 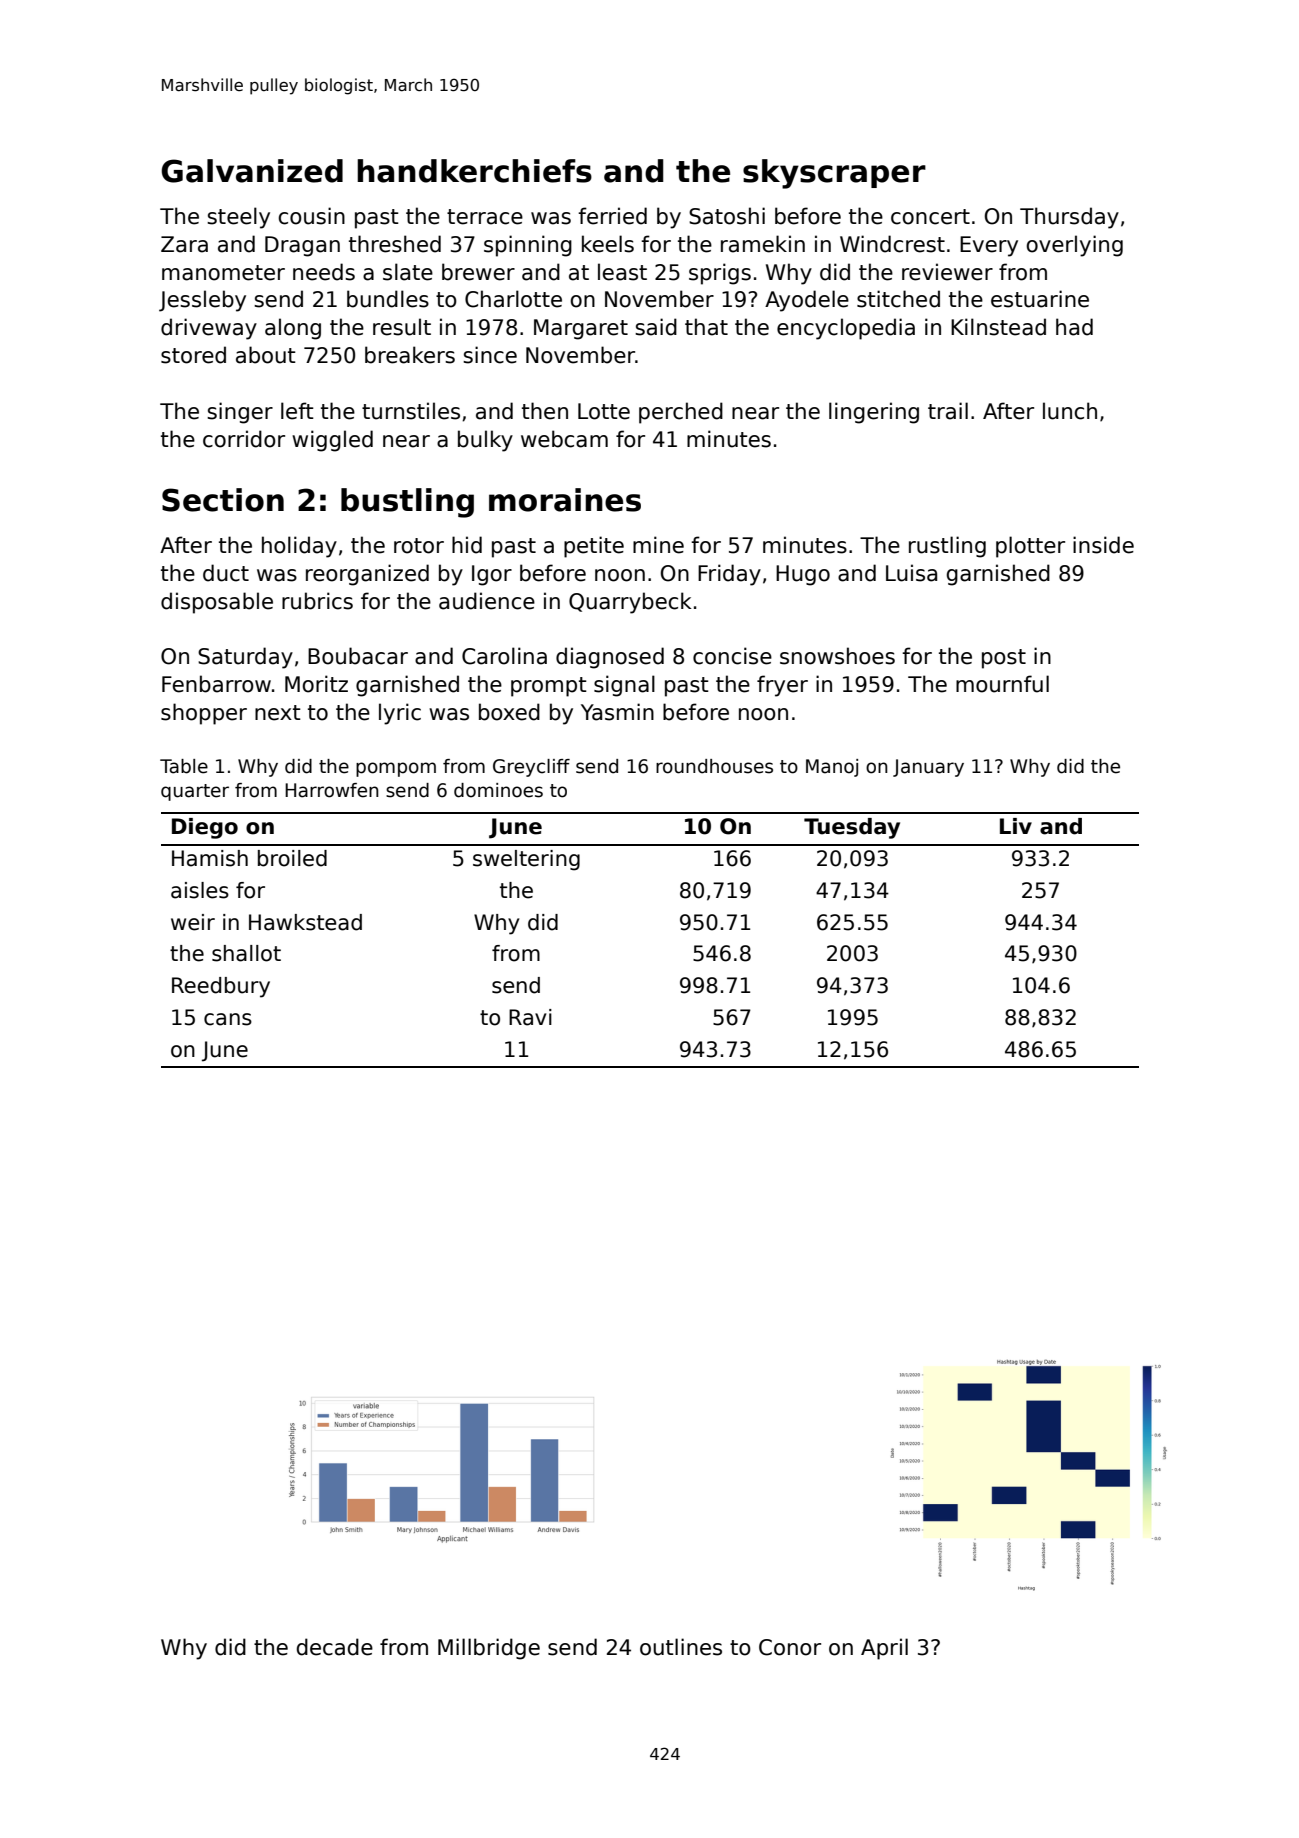 What do you see at coordinates (612, 216) in the document?
I see `ferried` at bounding box center [612, 216].
